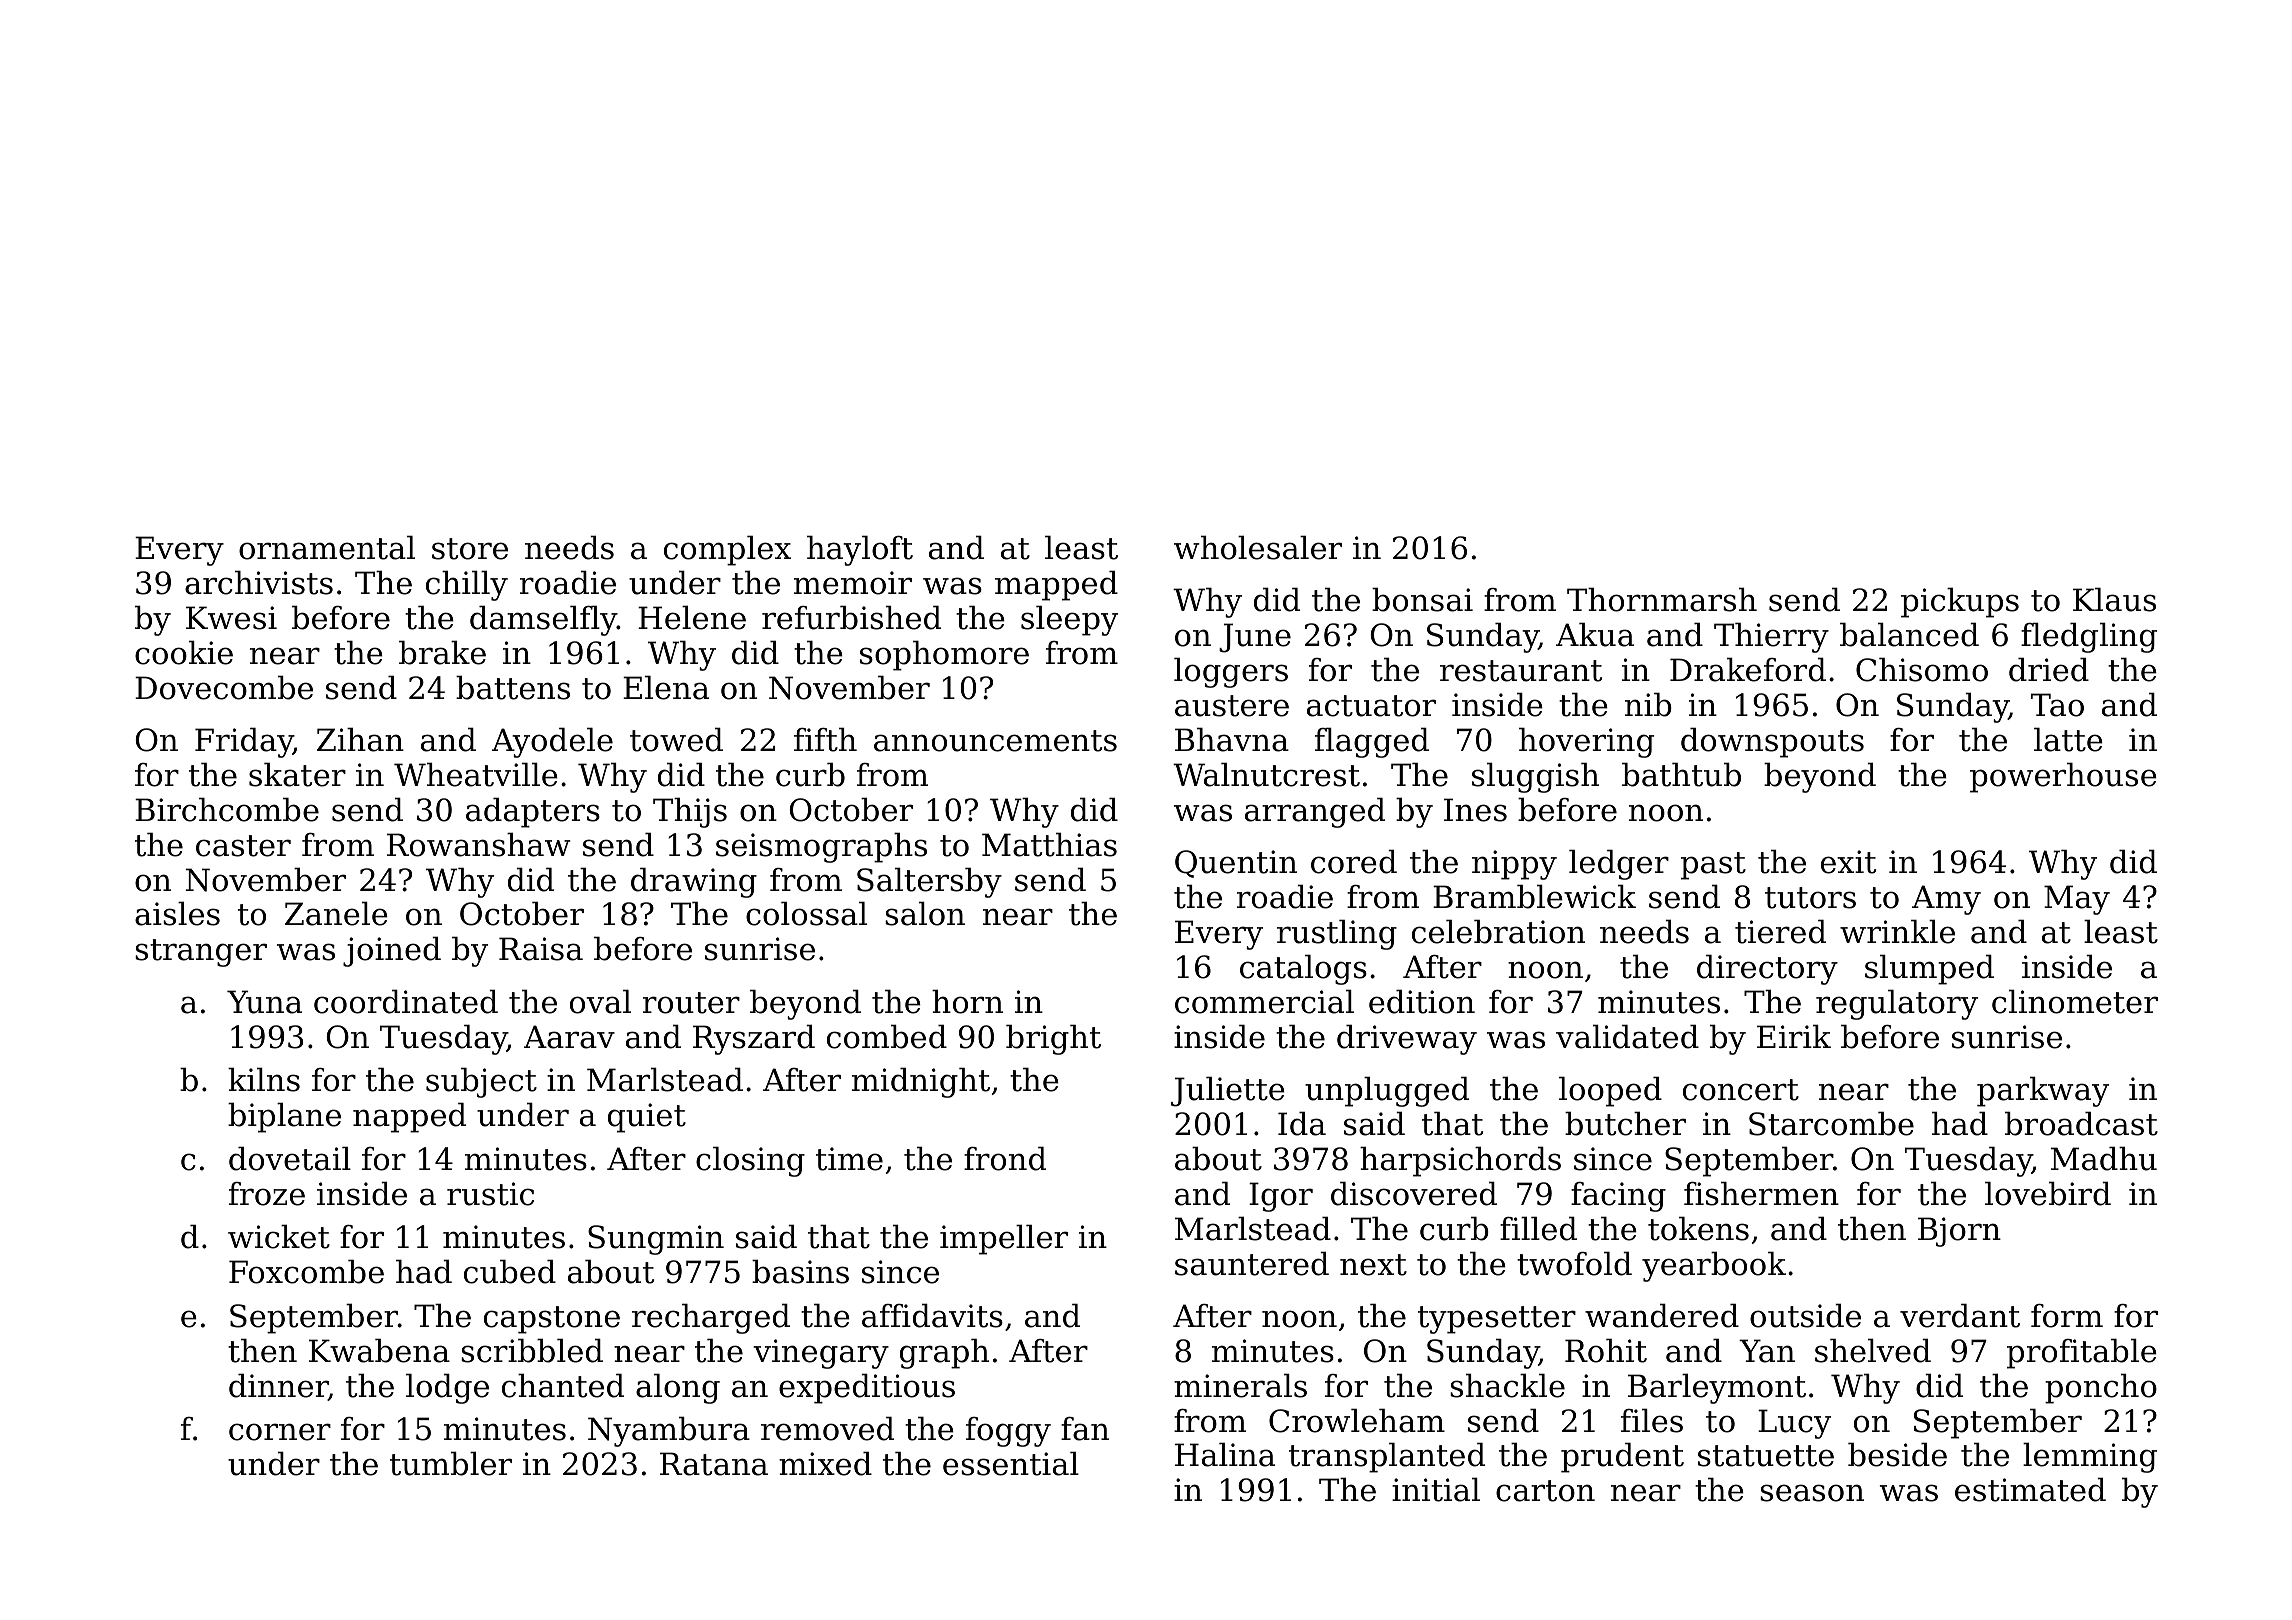  I want to click on bonsai, so click(1422, 599).
